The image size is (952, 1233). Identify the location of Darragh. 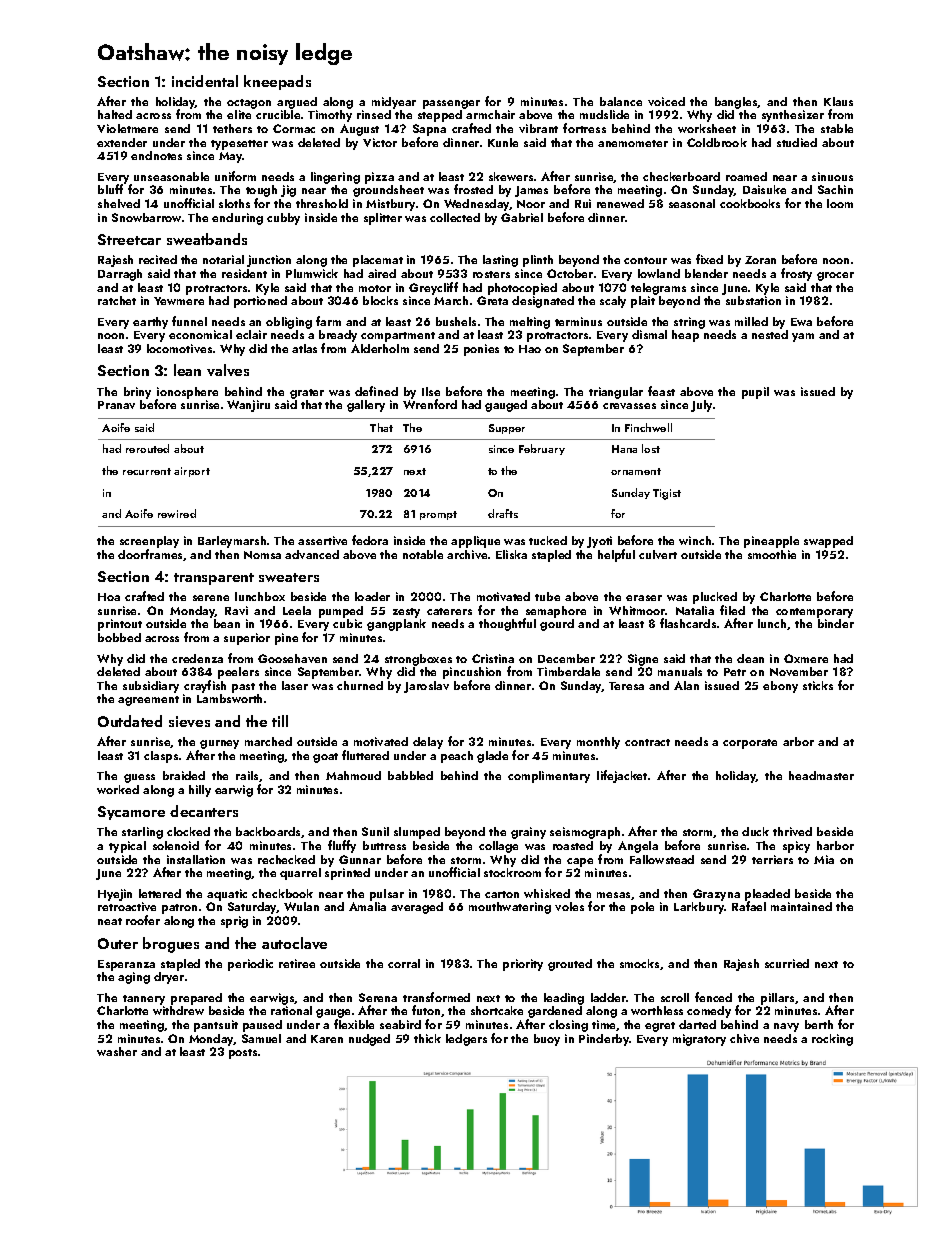
(120, 275).
